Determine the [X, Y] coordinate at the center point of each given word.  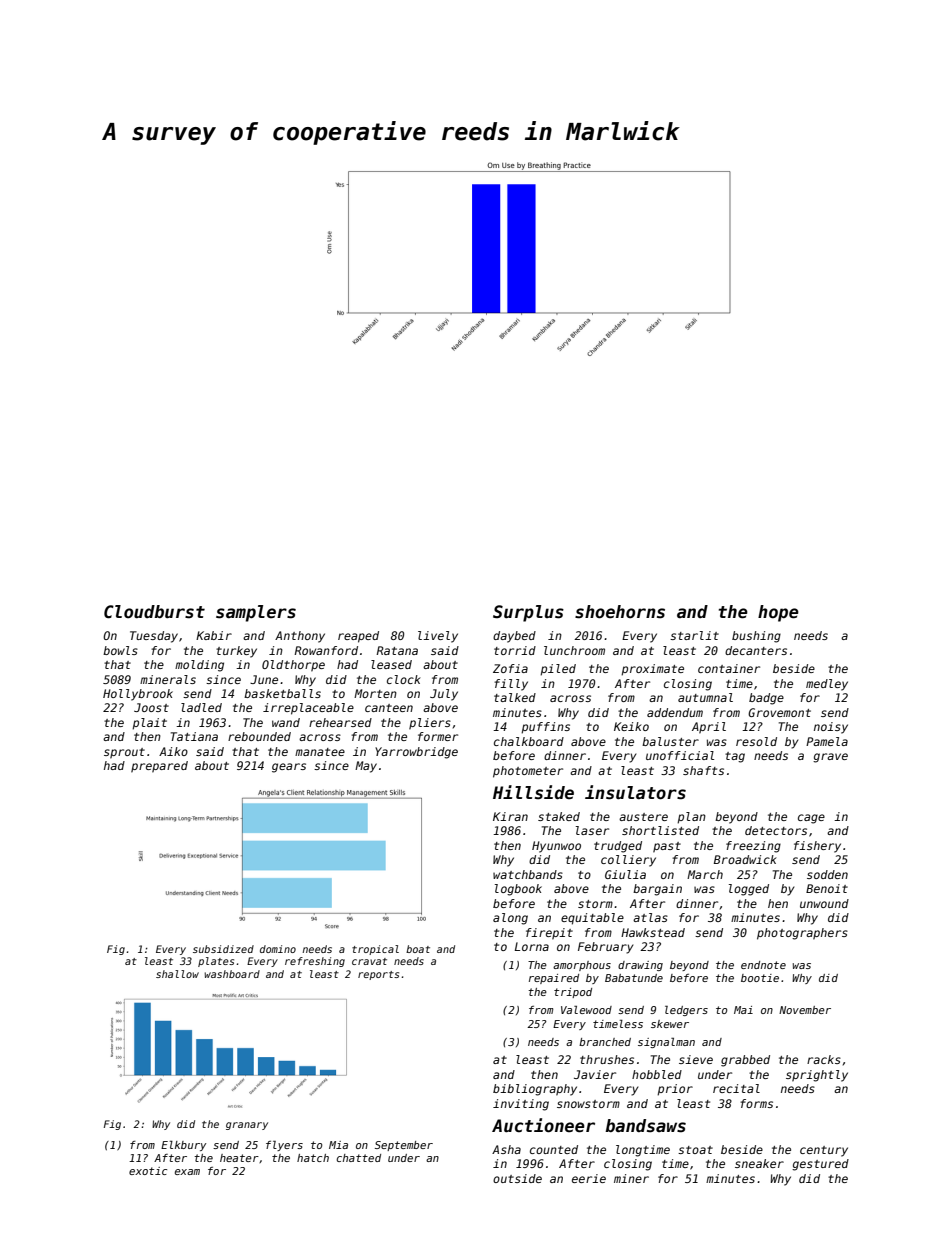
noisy [831, 728]
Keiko [631, 726]
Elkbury [183, 1146]
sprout [124, 753]
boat [418, 949]
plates [216, 962]
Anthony [300, 637]
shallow [177, 974]
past [667, 847]
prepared [159, 767]
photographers [802, 934]
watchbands [528, 874]
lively [438, 637]
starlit [694, 635]
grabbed [745, 1061]
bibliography [535, 1090]
